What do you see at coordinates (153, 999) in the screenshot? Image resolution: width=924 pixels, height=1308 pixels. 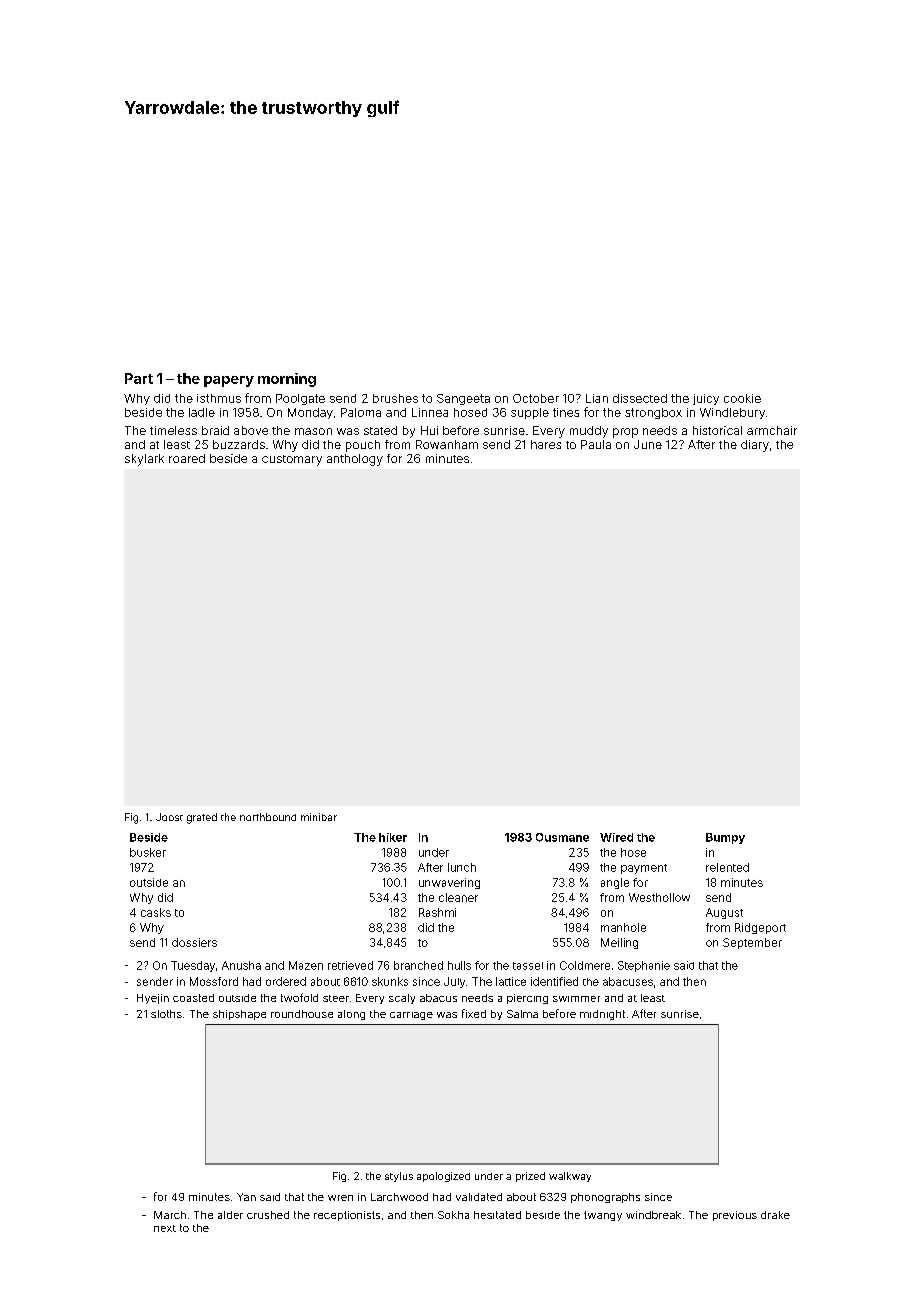 I see `Hyejin` at bounding box center [153, 999].
